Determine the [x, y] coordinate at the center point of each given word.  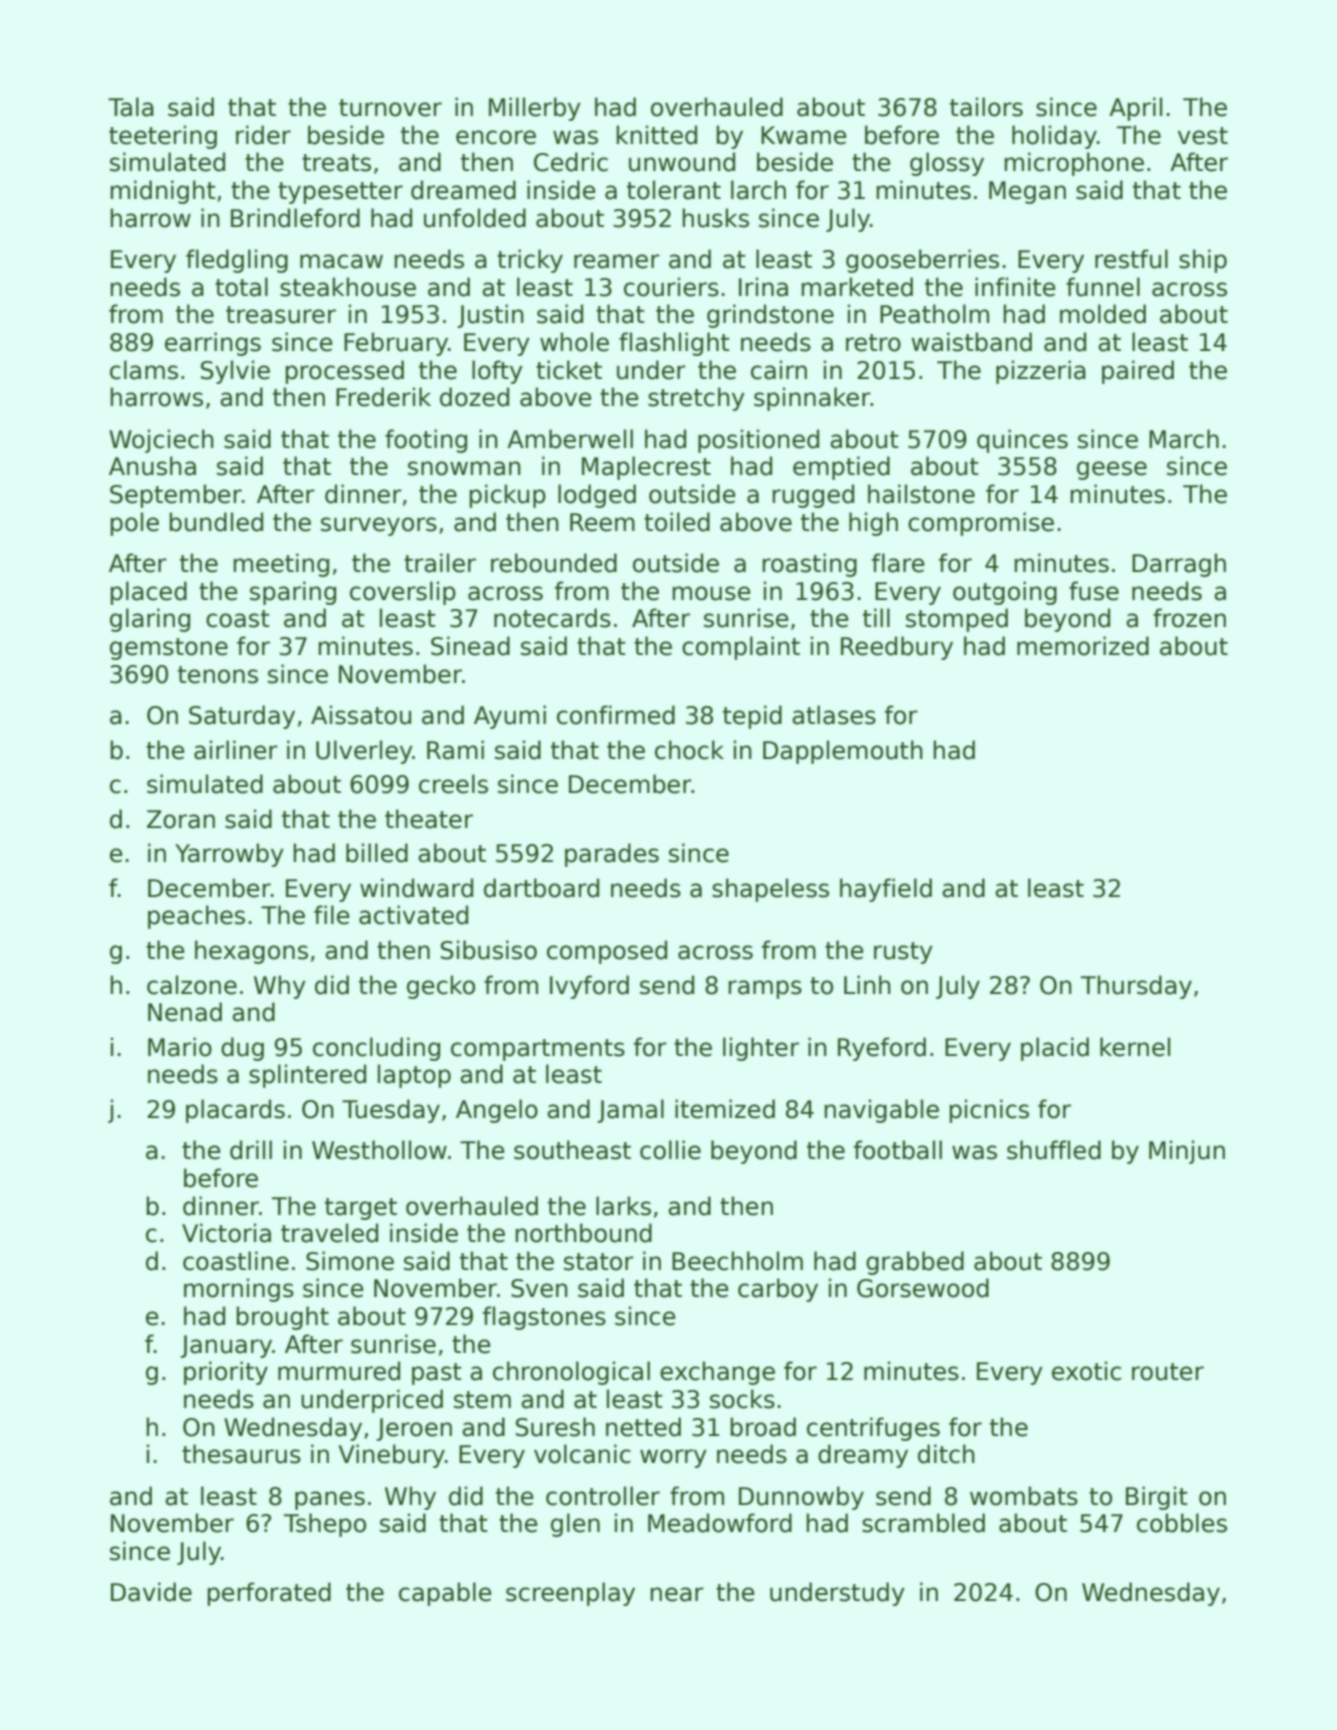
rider [263, 135]
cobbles [1182, 1523]
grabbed [915, 1263]
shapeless [770, 890]
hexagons [251, 952]
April [1135, 109]
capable [445, 1594]
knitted [656, 135]
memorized [1083, 646]
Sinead [470, 646]
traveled [329, 1233]
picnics [989, 1111]
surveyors [379, 526]
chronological [571, 1373]
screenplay [570, 1594]
